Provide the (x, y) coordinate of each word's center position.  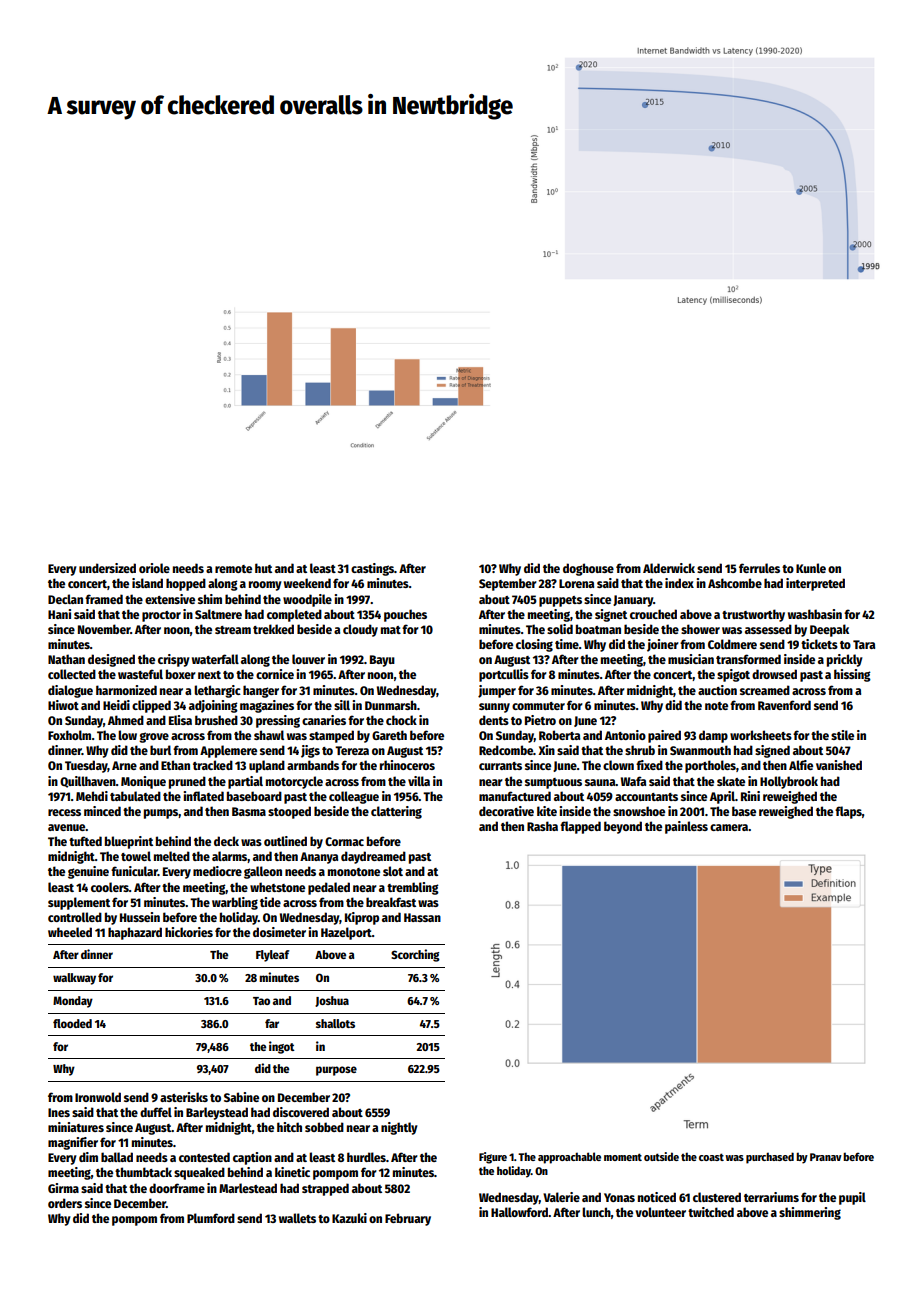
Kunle (811, 568)
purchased (770, 1158)
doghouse (588, 569)
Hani (59, 614)
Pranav (826, 1157)
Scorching (415, 955)
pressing (278, 721)
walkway (74, 979)
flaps (848, 812)
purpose (336, 1071)
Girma (63, 1188)
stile (842, 735)
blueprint (129, 842)
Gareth (389, 735)
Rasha (542, 826)
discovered (301, 1112)
